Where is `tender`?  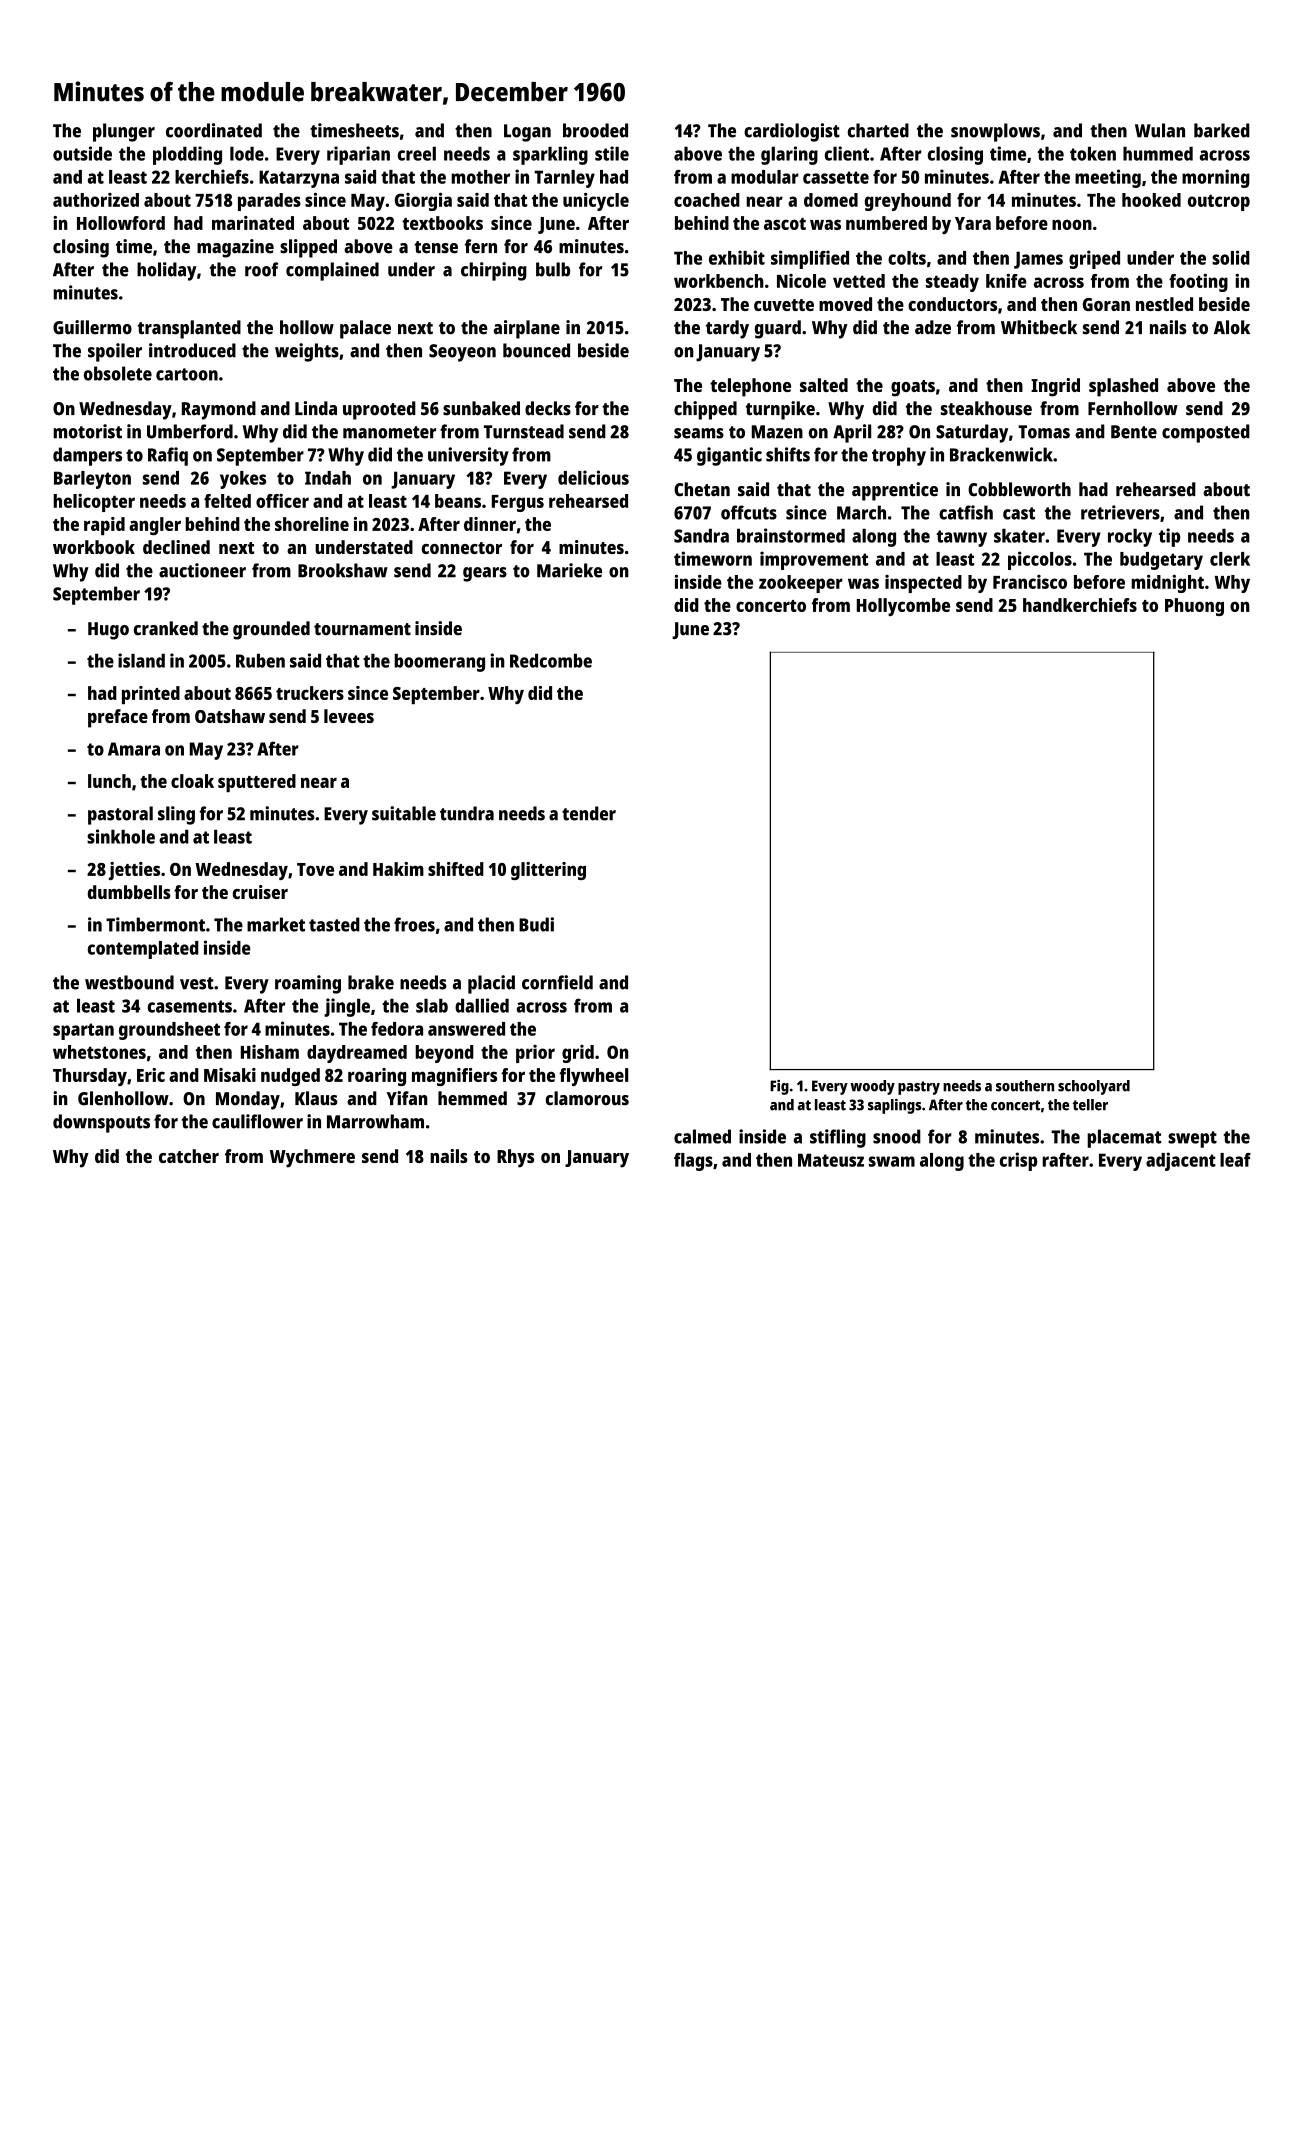 tender is located at coordinates (589, 813).
